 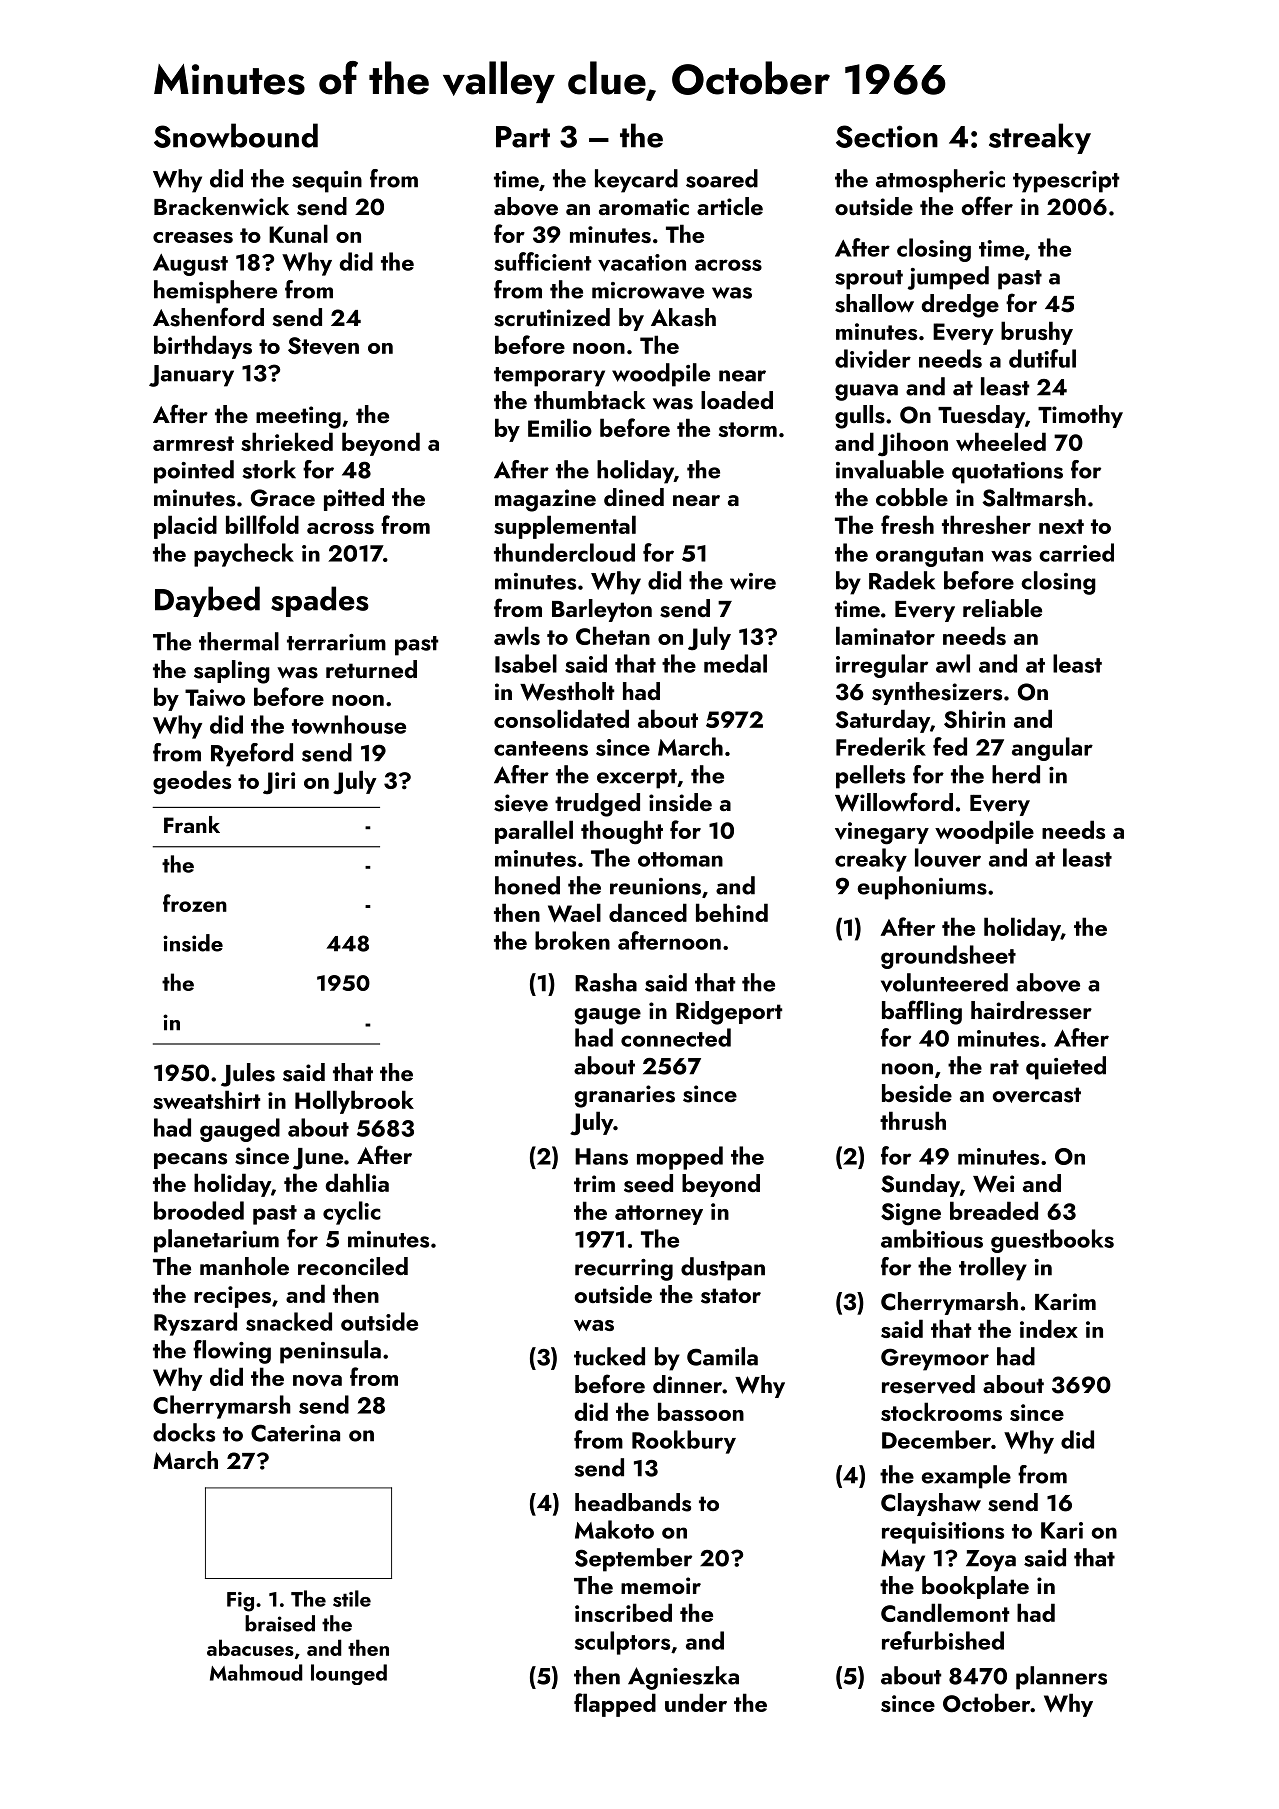 I want to click on frozen, so click(x=195, y=903).
